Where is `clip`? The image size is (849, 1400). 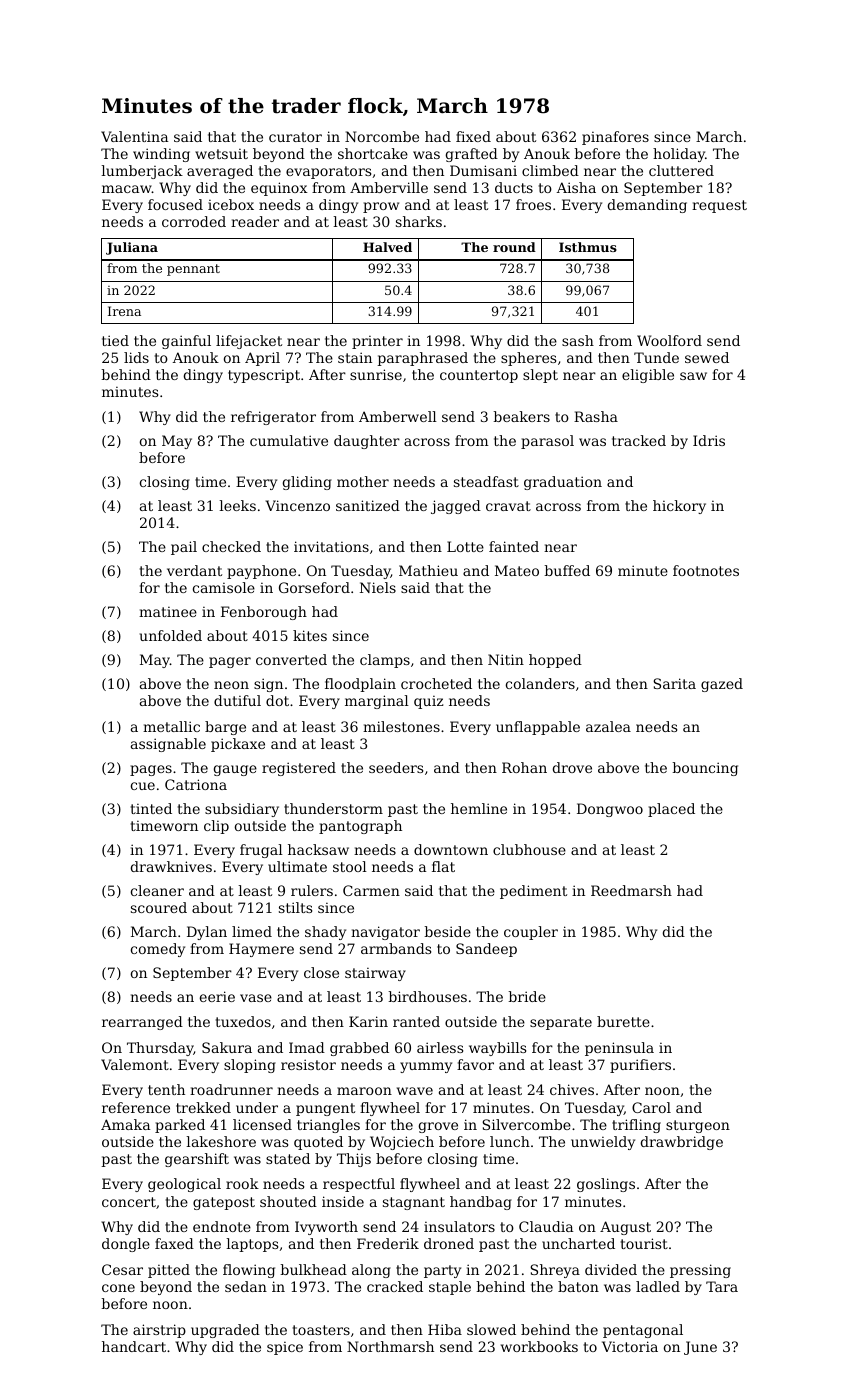
clip is located at coordinates (216, 827).
